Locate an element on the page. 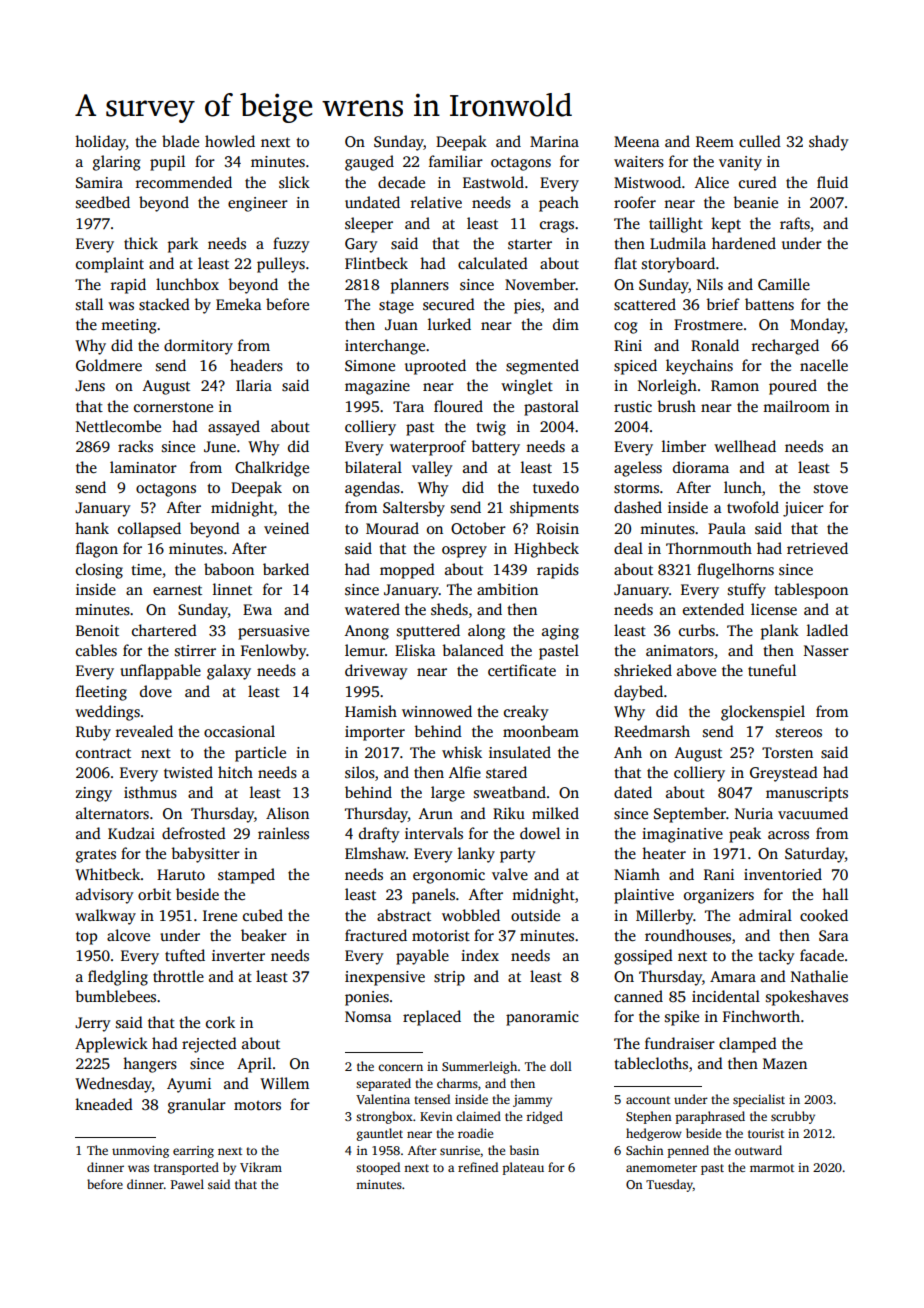 This image has width=924, height=1308. Nasser is located at coordinates (826, 651).
